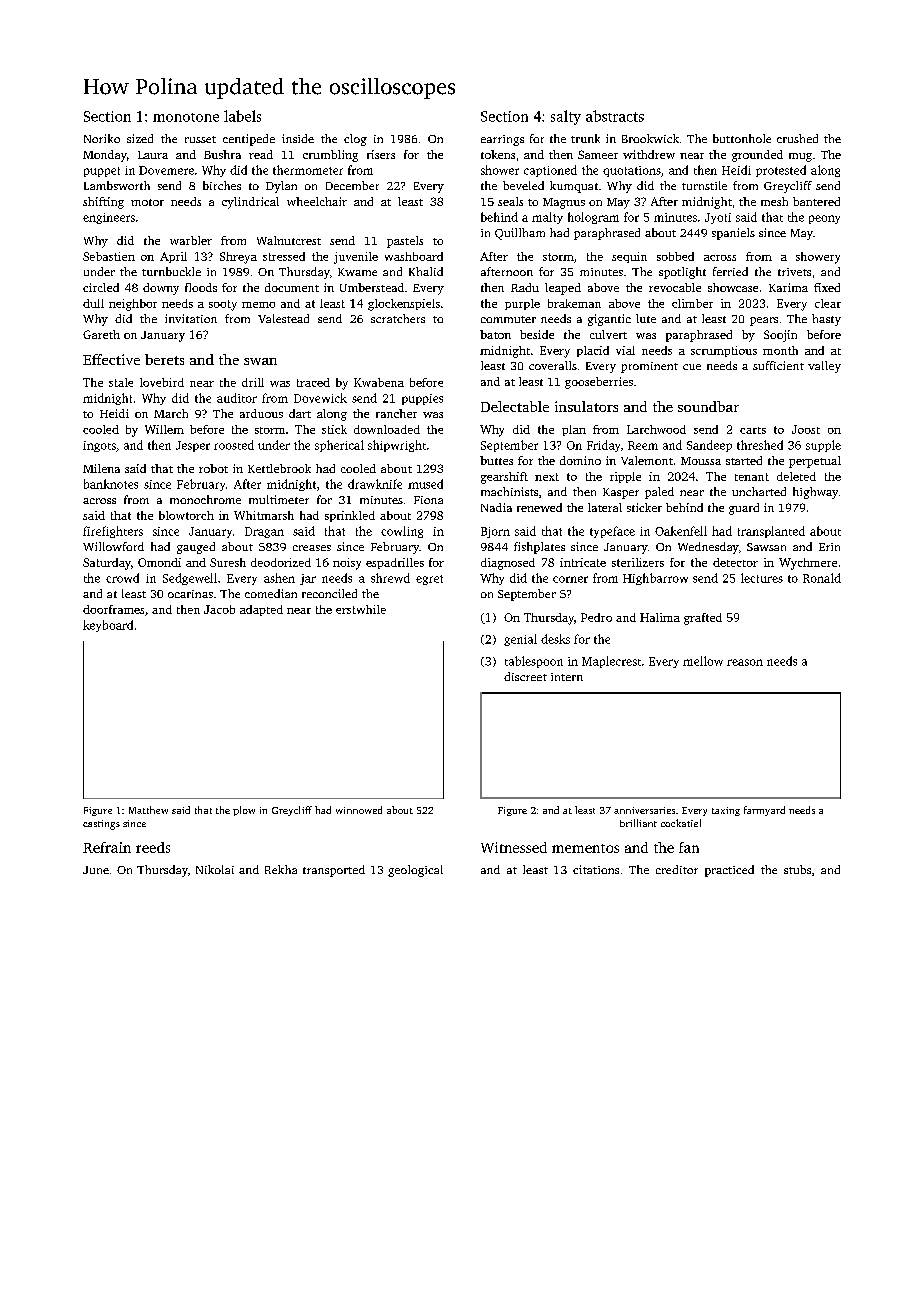  I want to click on plow, so click(244, 811).
